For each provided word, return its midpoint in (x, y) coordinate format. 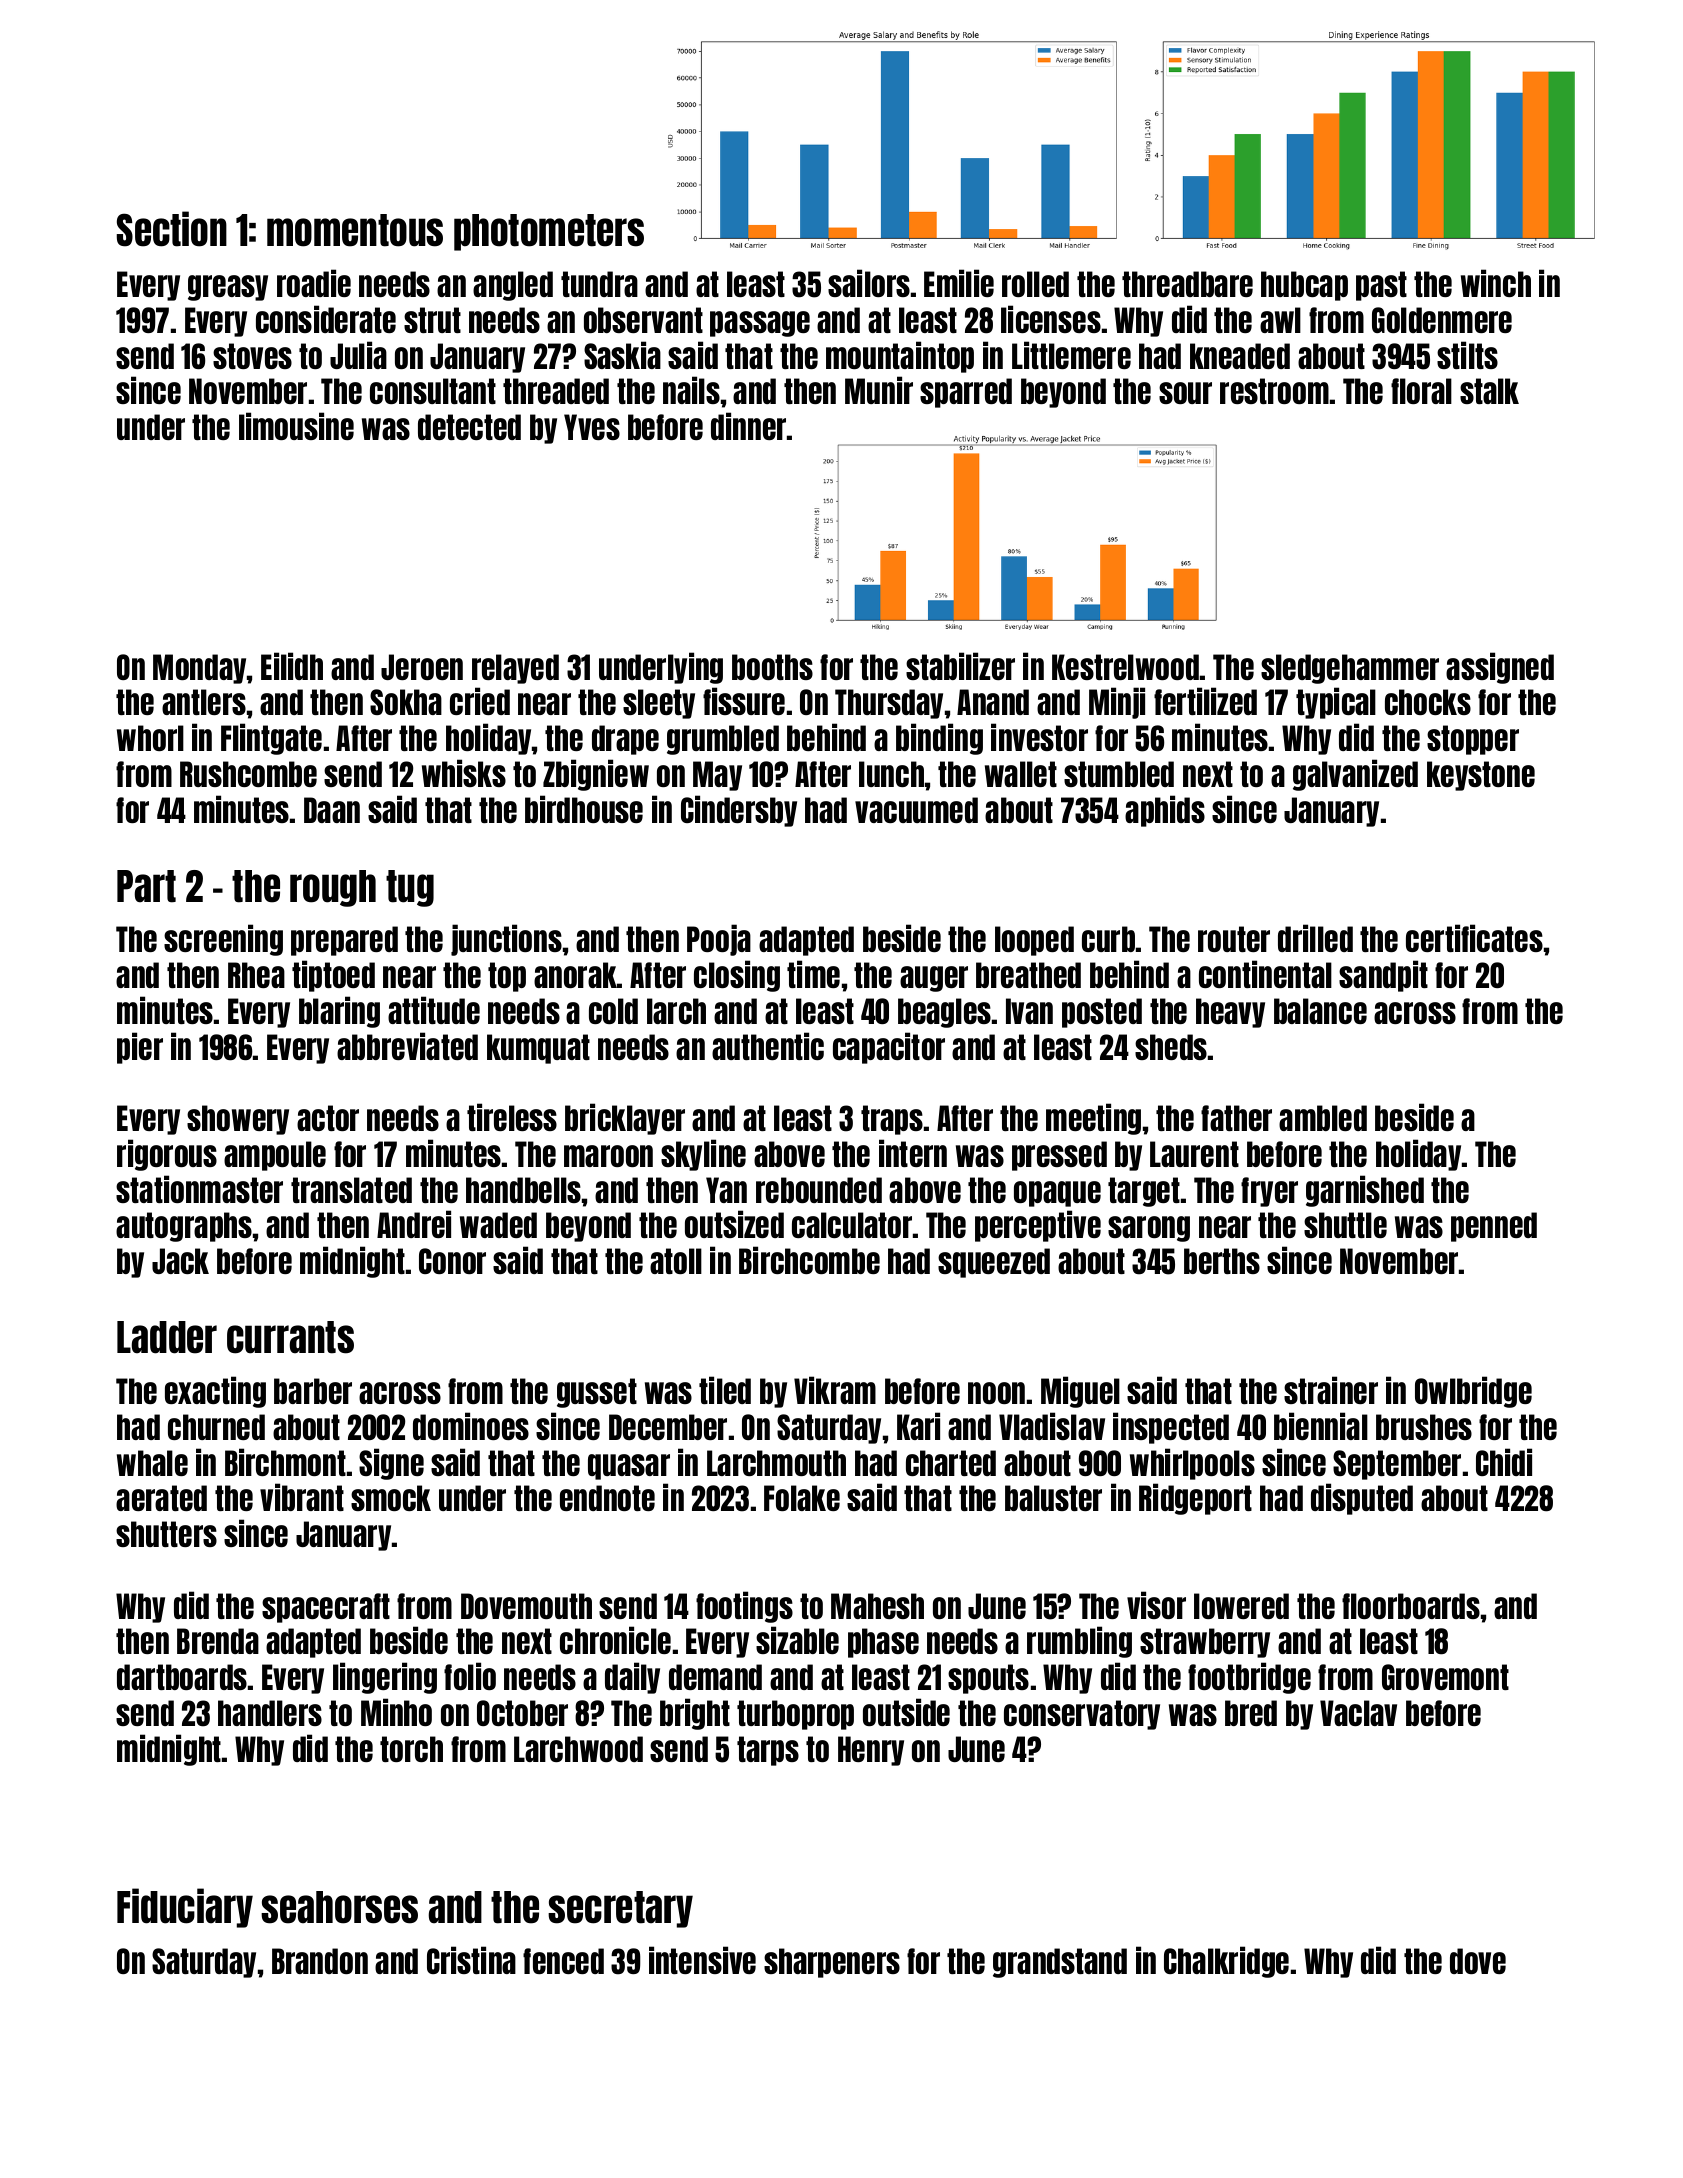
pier (140, 1048)
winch (1496, 283)
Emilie (959, 283)
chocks (1428, 702)
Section (172, 229)
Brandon (320, 1961)
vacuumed (916, 810)
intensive (702, 1960)
